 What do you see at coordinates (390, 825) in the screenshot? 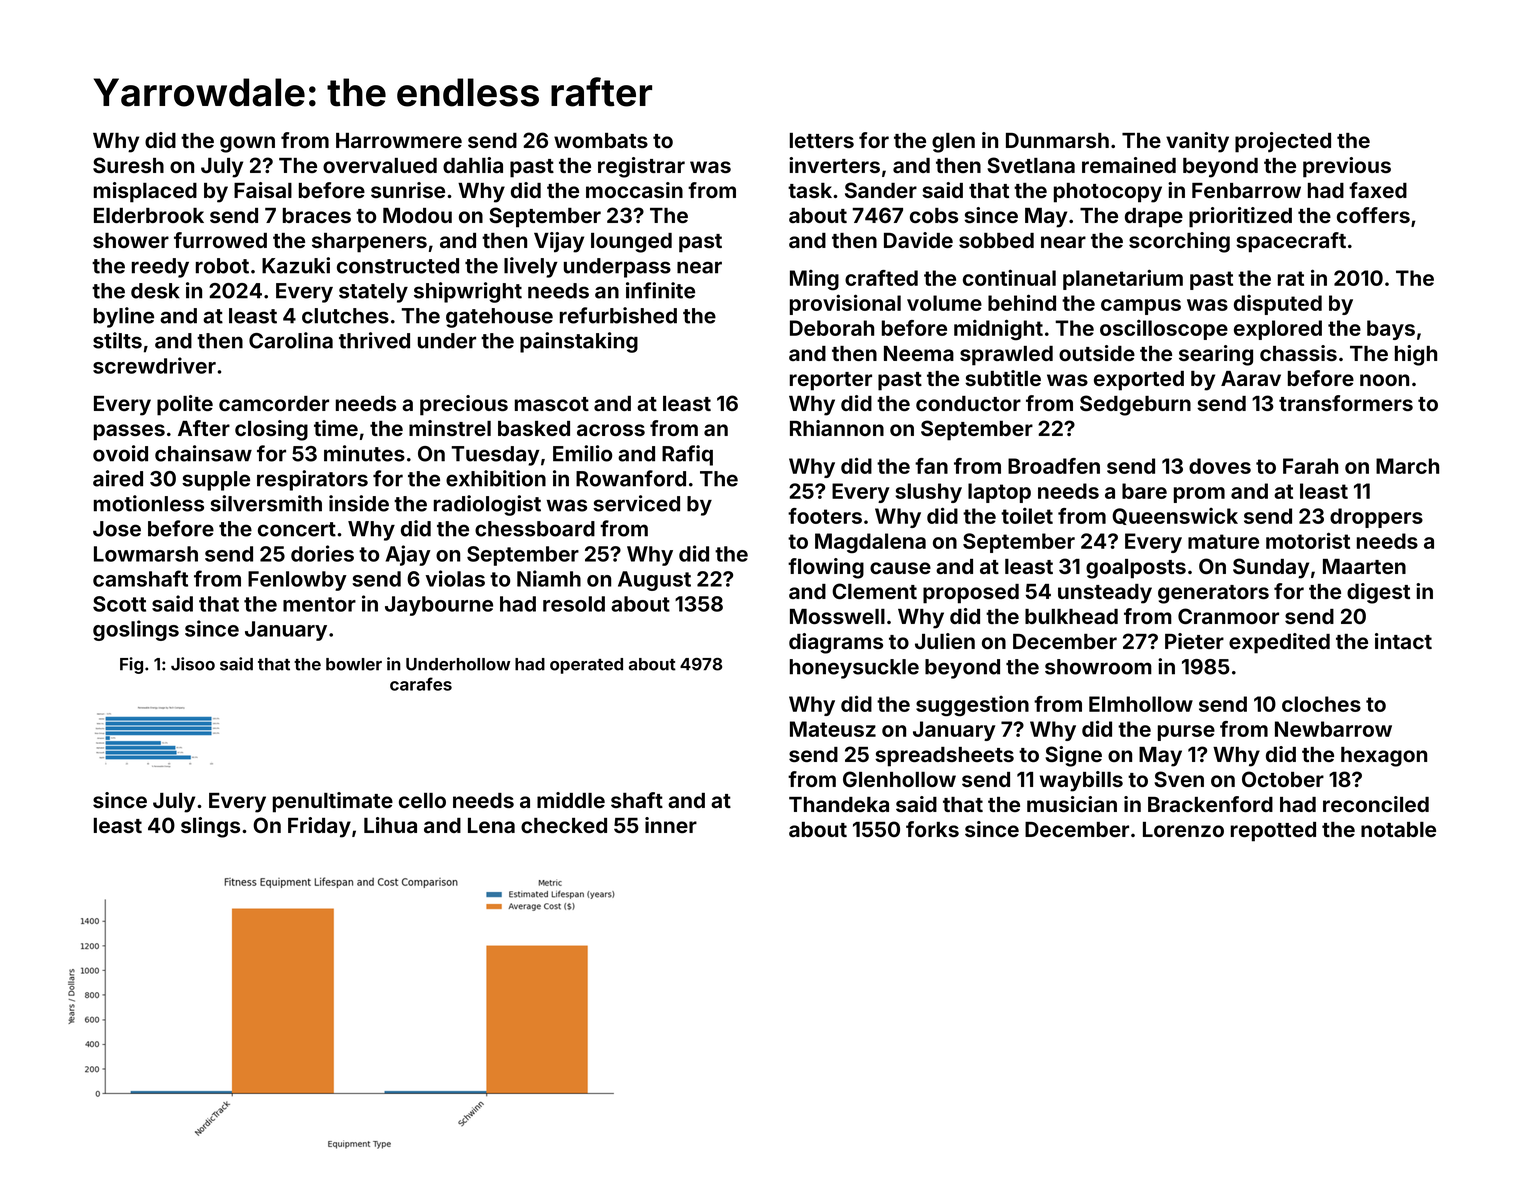
I see `Lihua` at bounding box center [390, 825].
